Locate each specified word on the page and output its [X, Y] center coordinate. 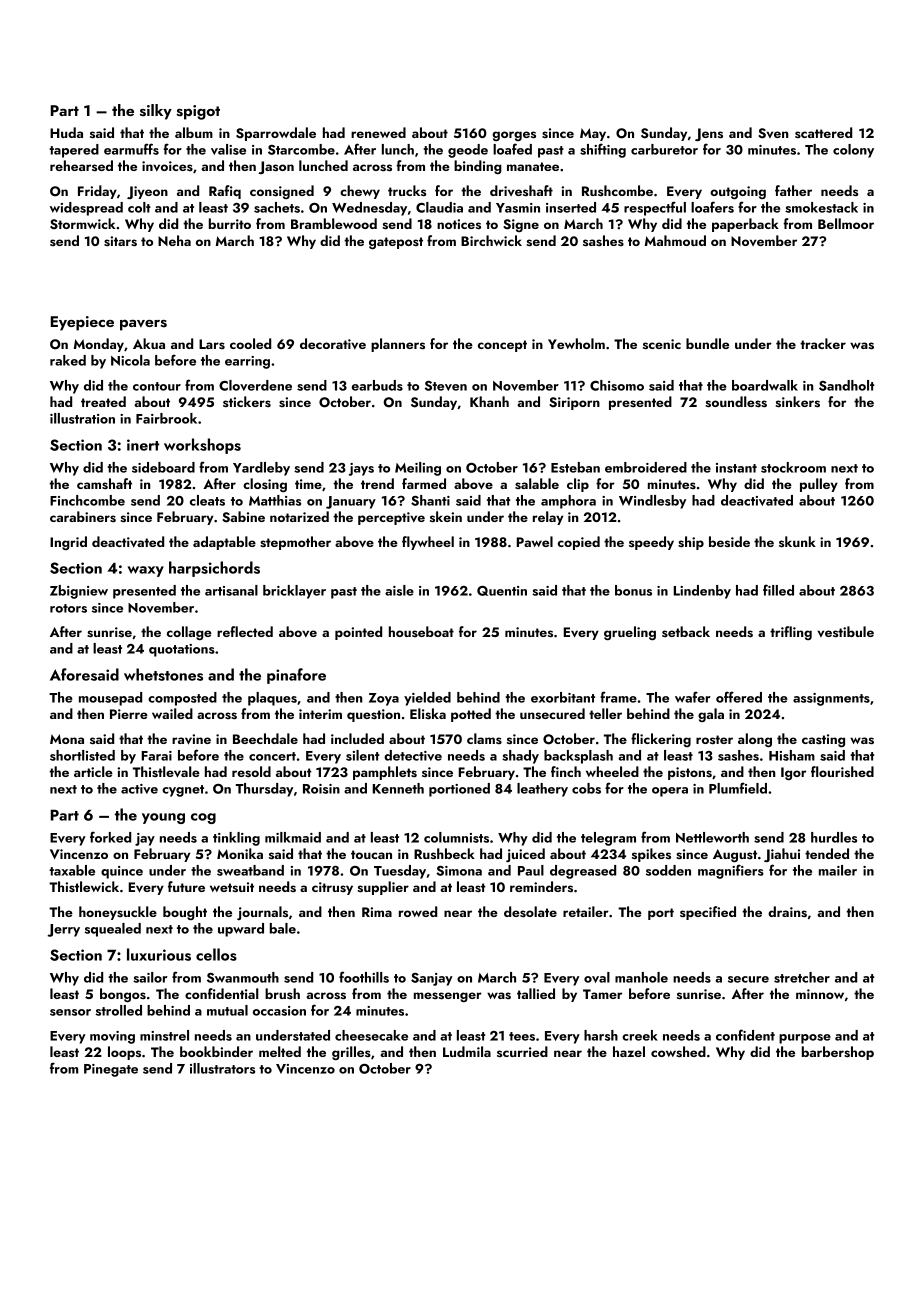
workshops [202, 446]
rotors [68, 608]
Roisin [321, 789]
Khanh [489, 401]
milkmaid [293, 837]
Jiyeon [147, 192]
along [755, 740]
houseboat [421, 631]
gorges [514, 136]
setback [686, 631]
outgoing [738, 192]
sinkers [798, 401]
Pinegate [111, 1070]
